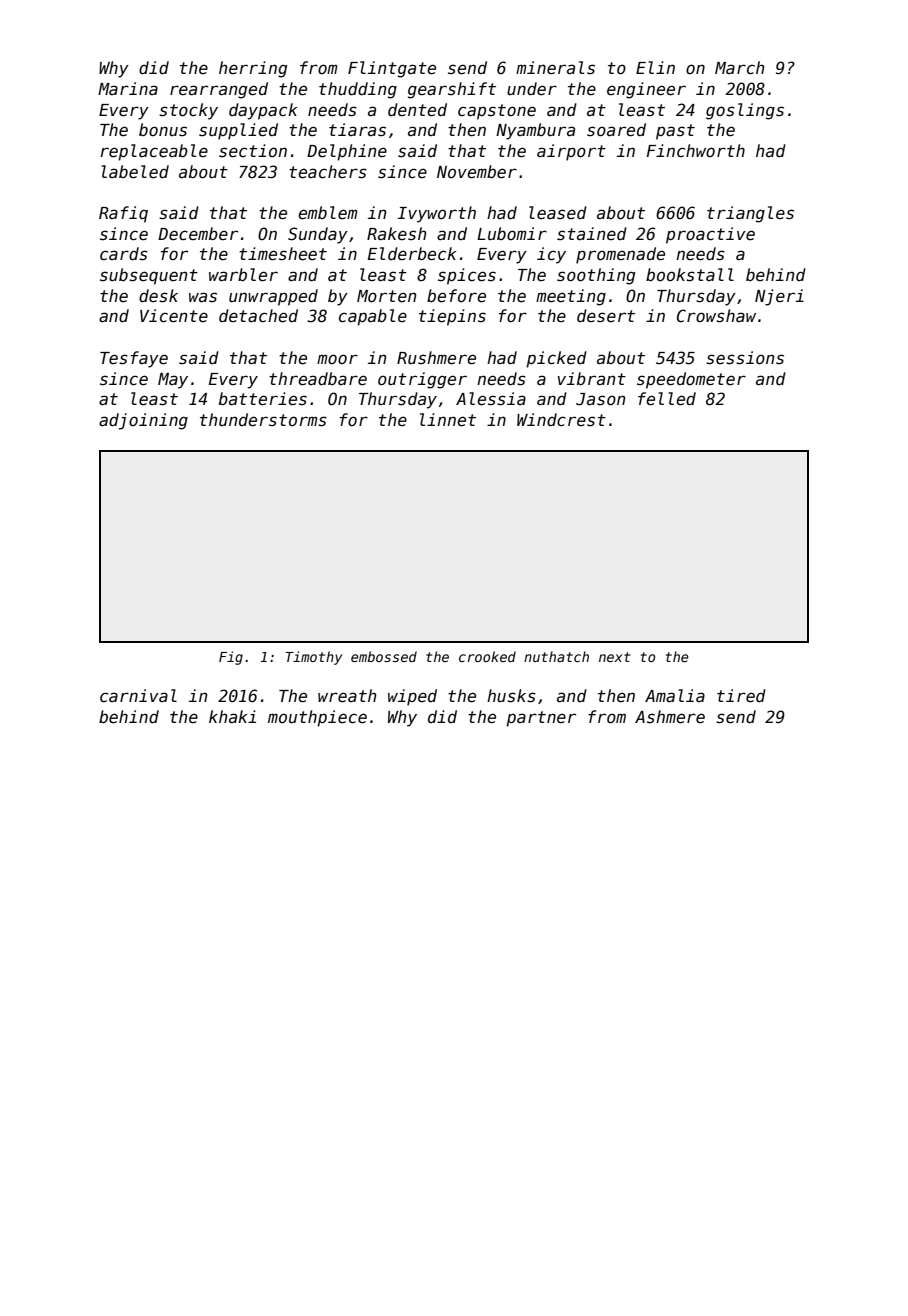 The width and height of the image is (908, 1316). I want to click on Crowshaw, so click(716, 316).
